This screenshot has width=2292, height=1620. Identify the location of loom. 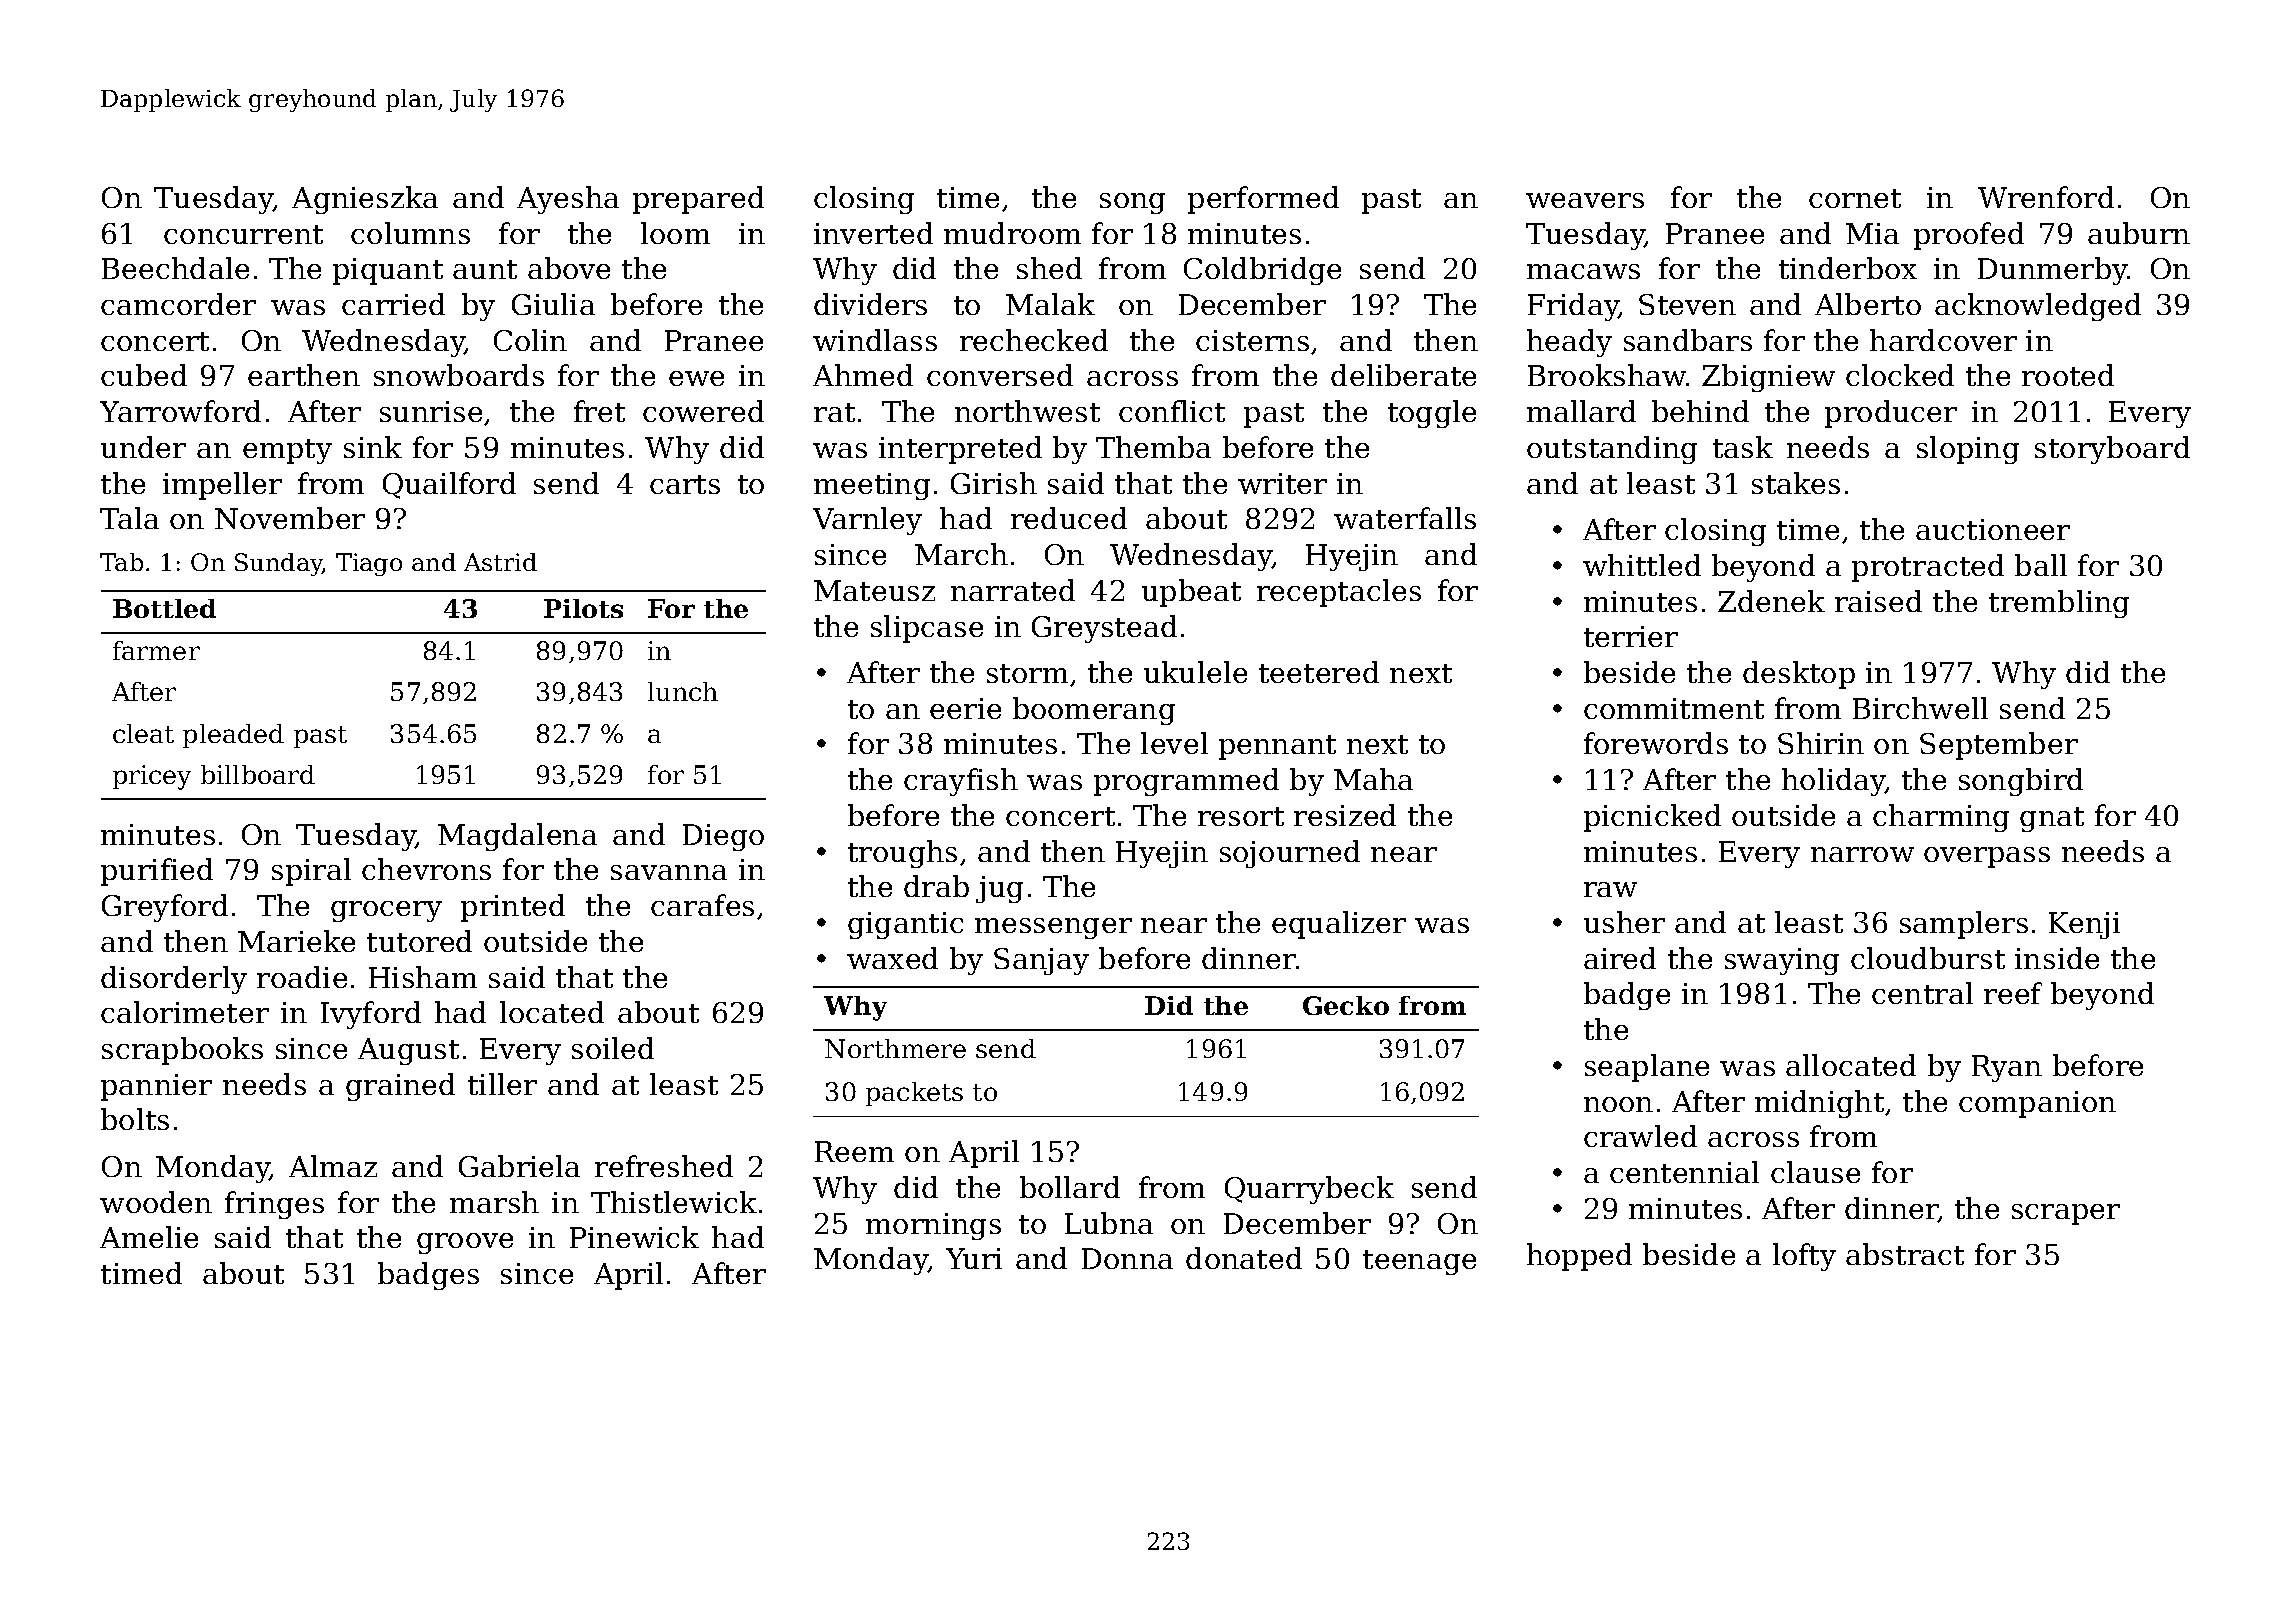
(675, 233).
